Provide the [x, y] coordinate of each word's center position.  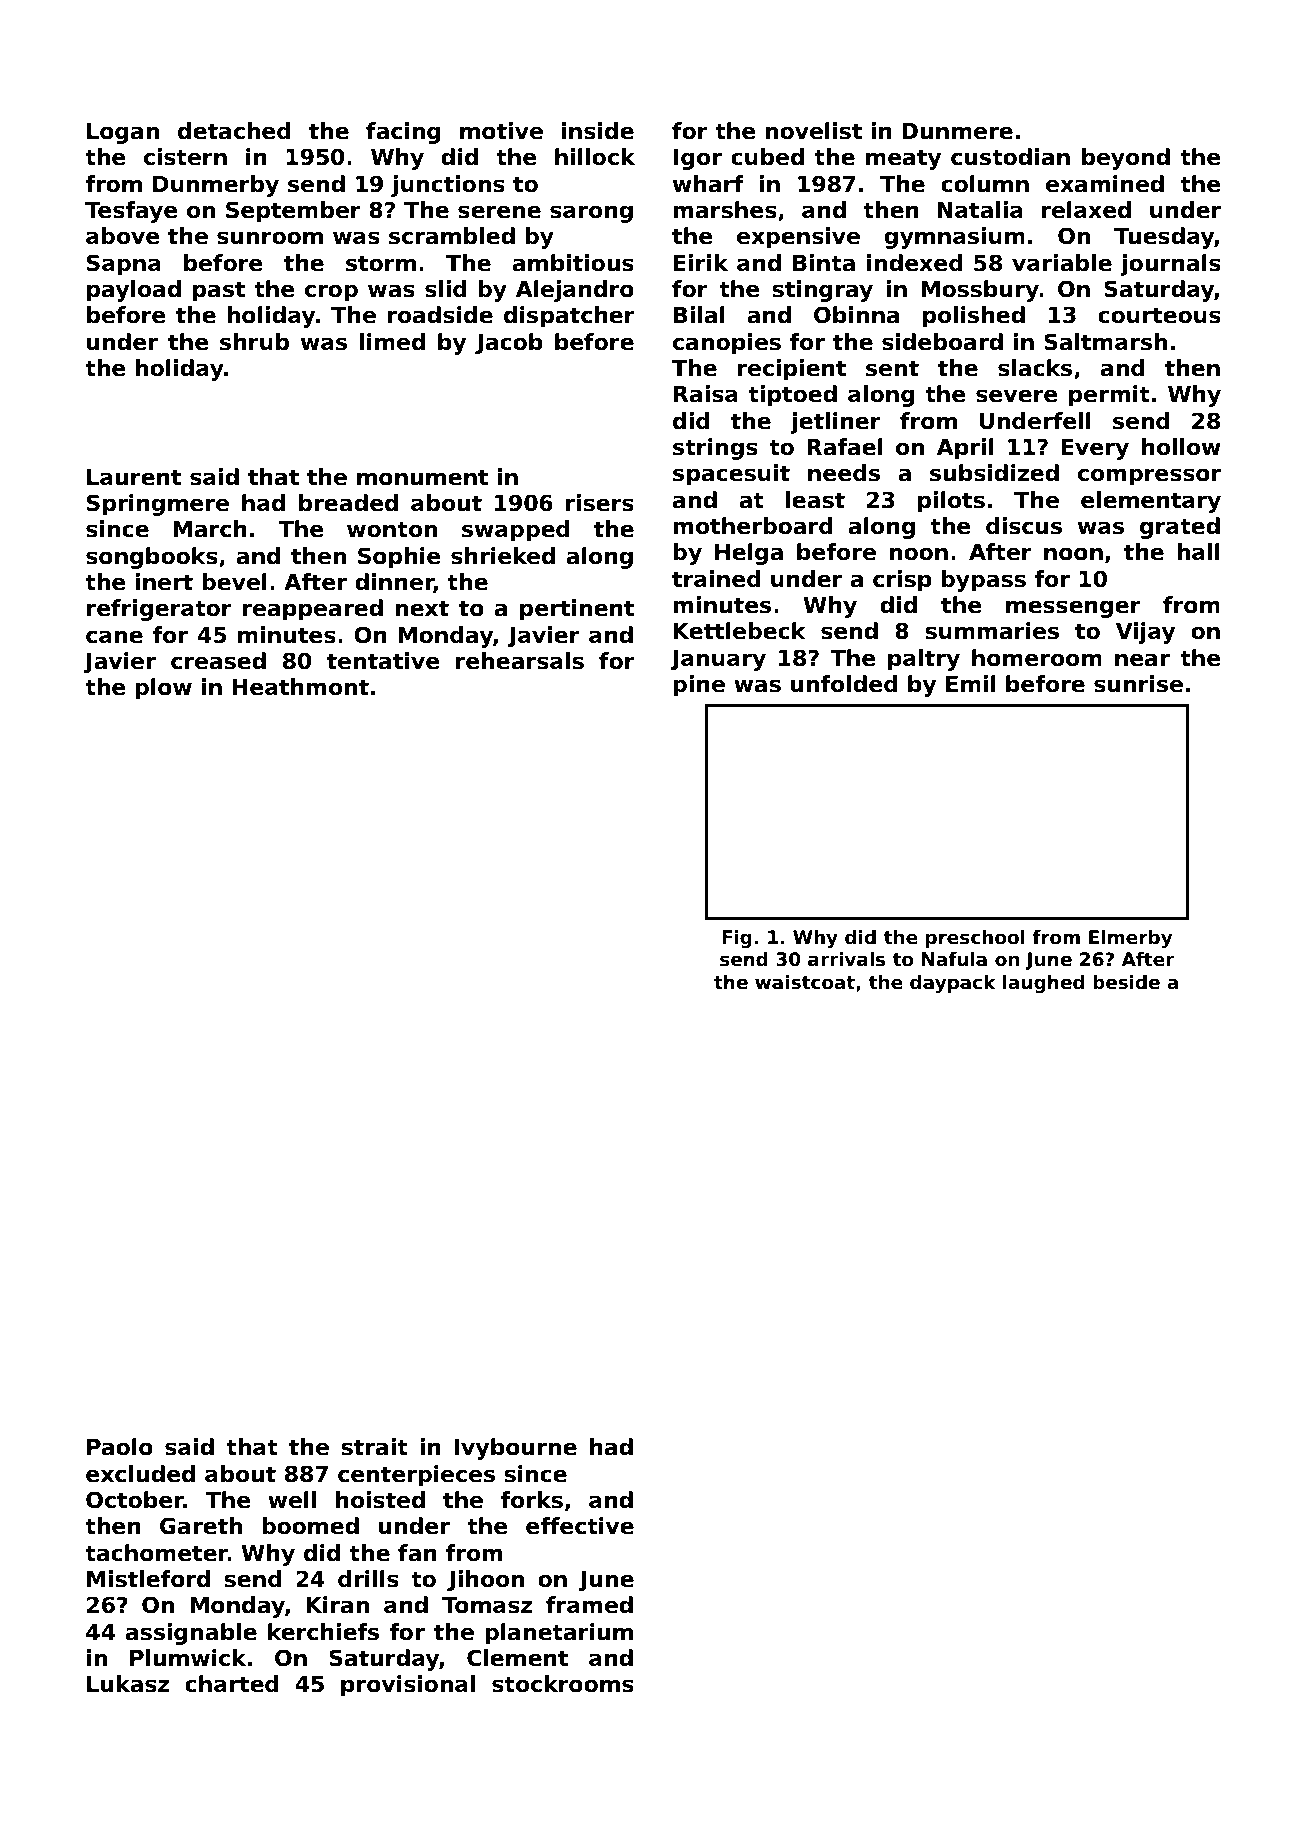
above [122, 236]
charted [232, 1684]
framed [589, 1605]
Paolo [120, 1447]
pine [699, 686]
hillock [595, 157]
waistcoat [805, 982]
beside [1126, 982]
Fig [737, 939]
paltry [924, 660]
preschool [975, 939]
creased [218, 661]
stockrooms [563, 1684]
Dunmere [957, 131]
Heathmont [301, 687]
